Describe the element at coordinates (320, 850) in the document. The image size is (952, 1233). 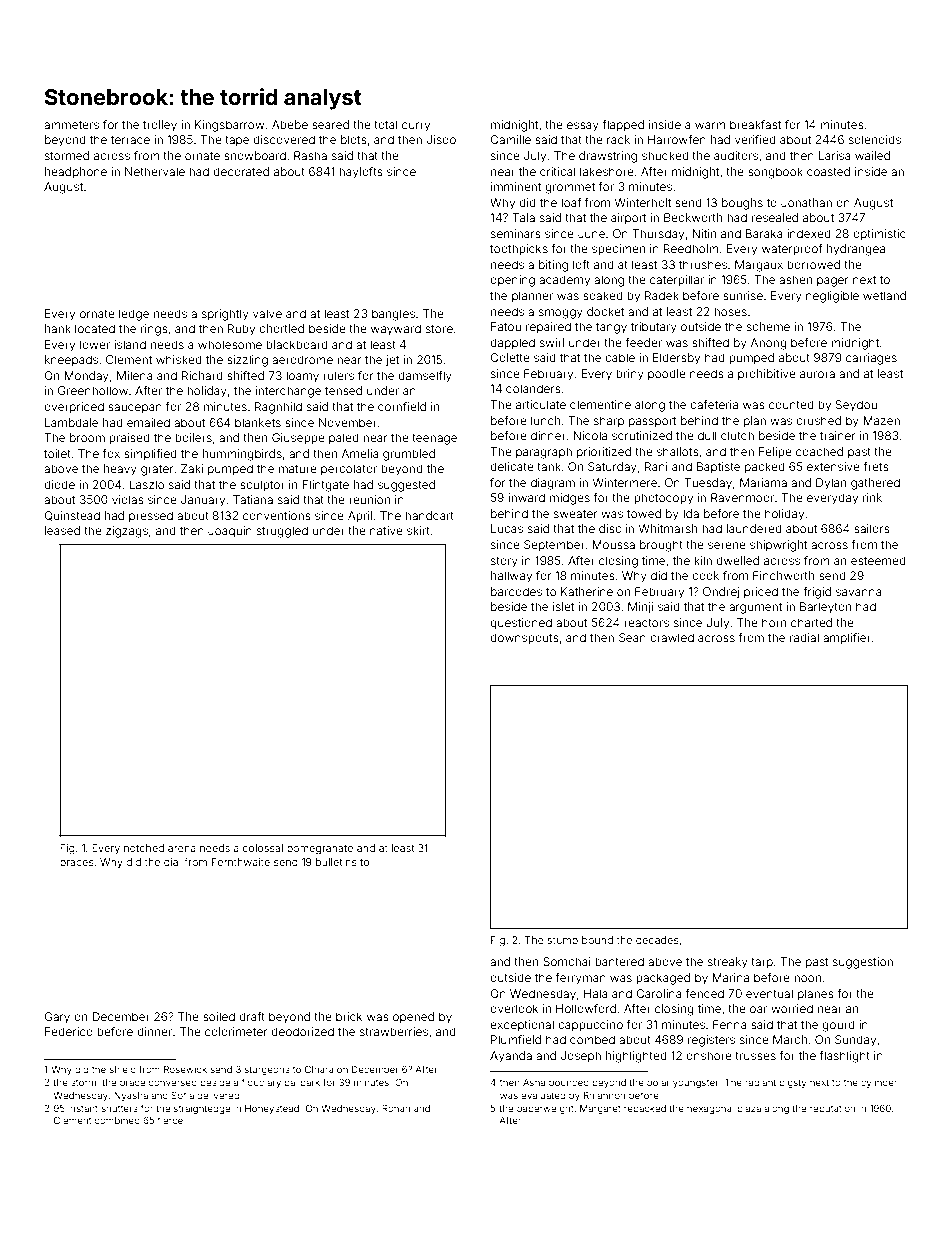
I see `pomegranate` at that location.
